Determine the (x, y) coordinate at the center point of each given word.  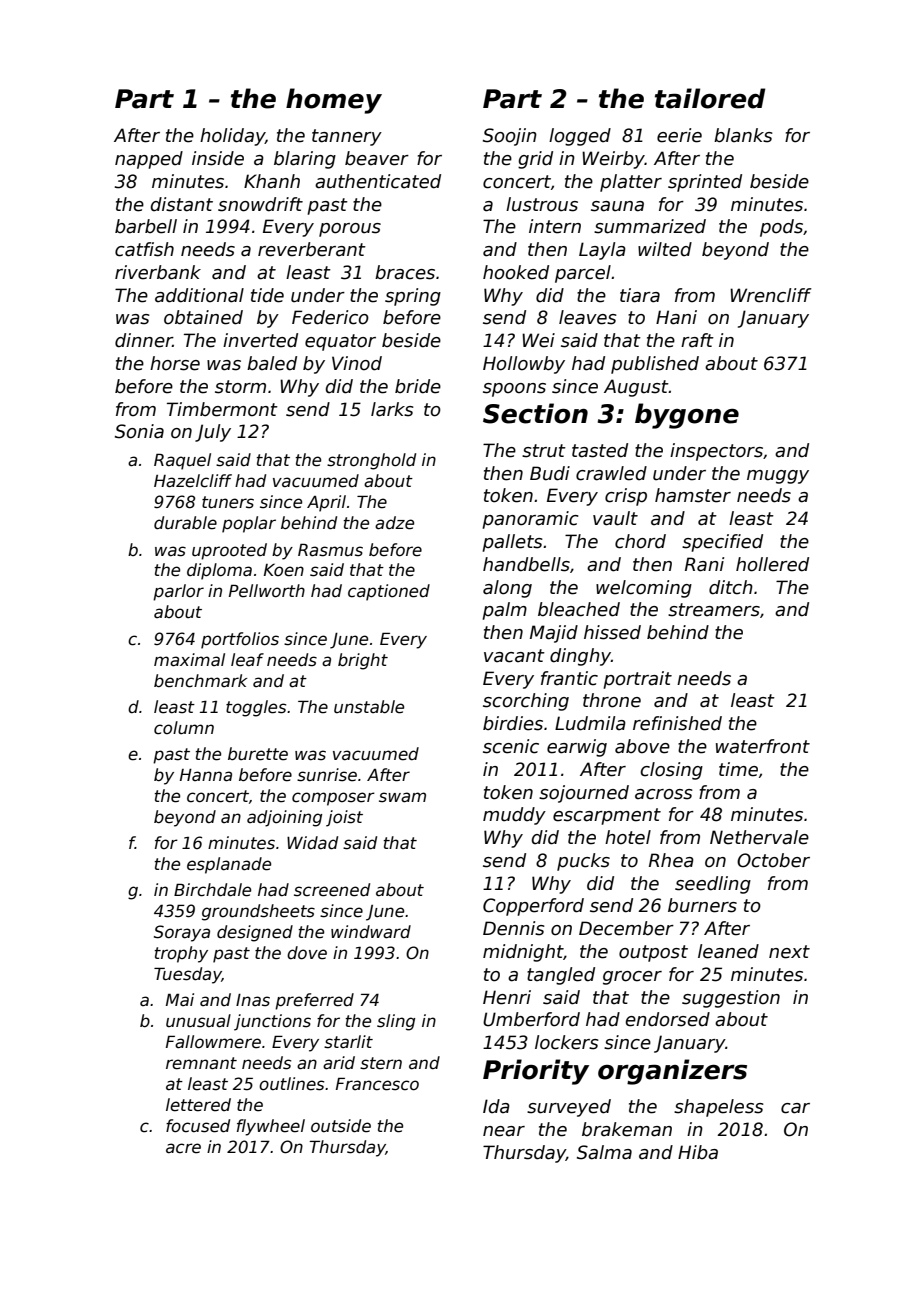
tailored (710, 98)
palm (504, 611)
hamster (693, 495)
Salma (604, 1152)
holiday (232, 137)
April (326, 503)
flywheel (271, 1127)
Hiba (698, 1152)
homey (334, 101)
